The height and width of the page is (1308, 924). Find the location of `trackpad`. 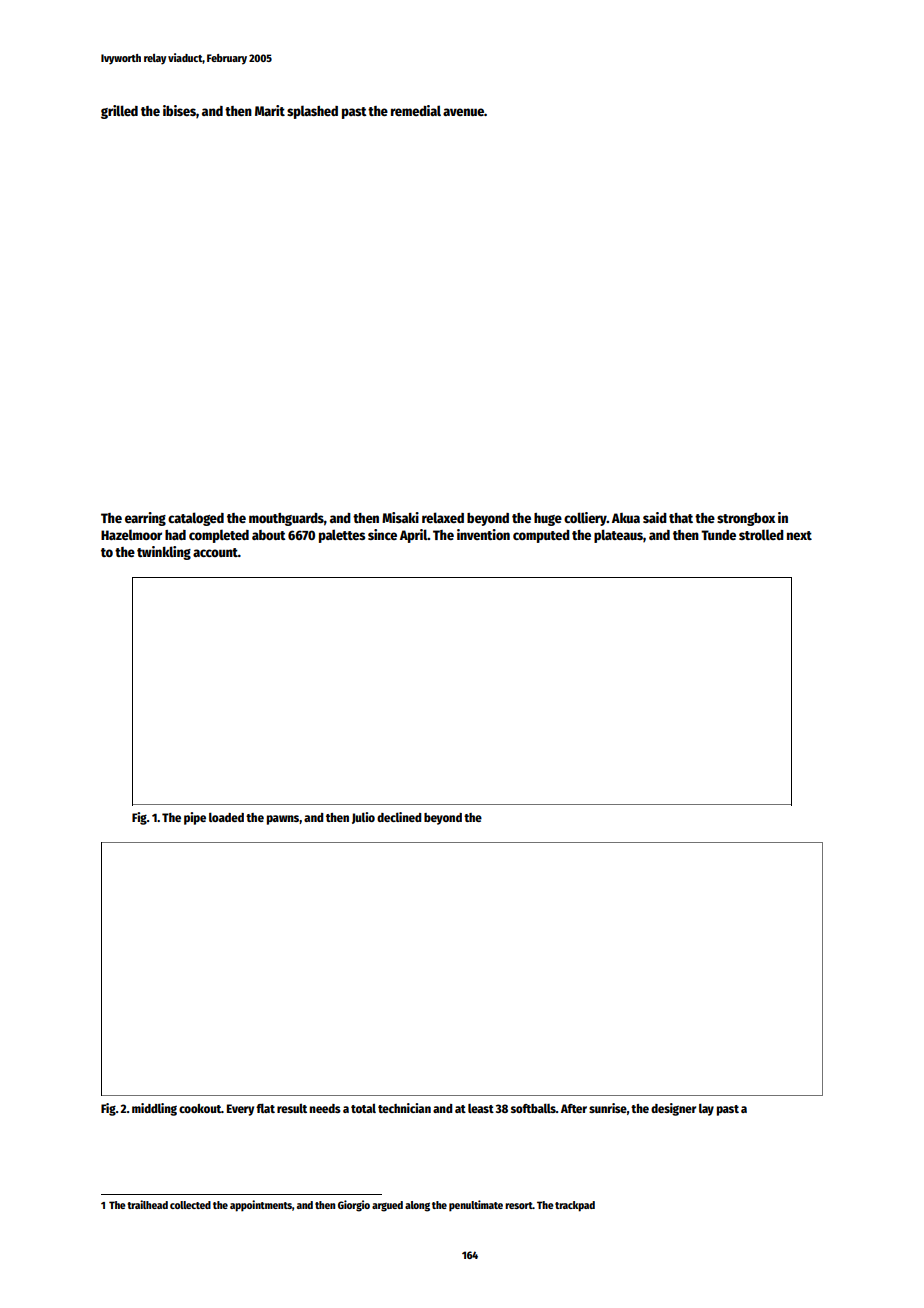

trackpad is located at coordinates (575, 1206).
